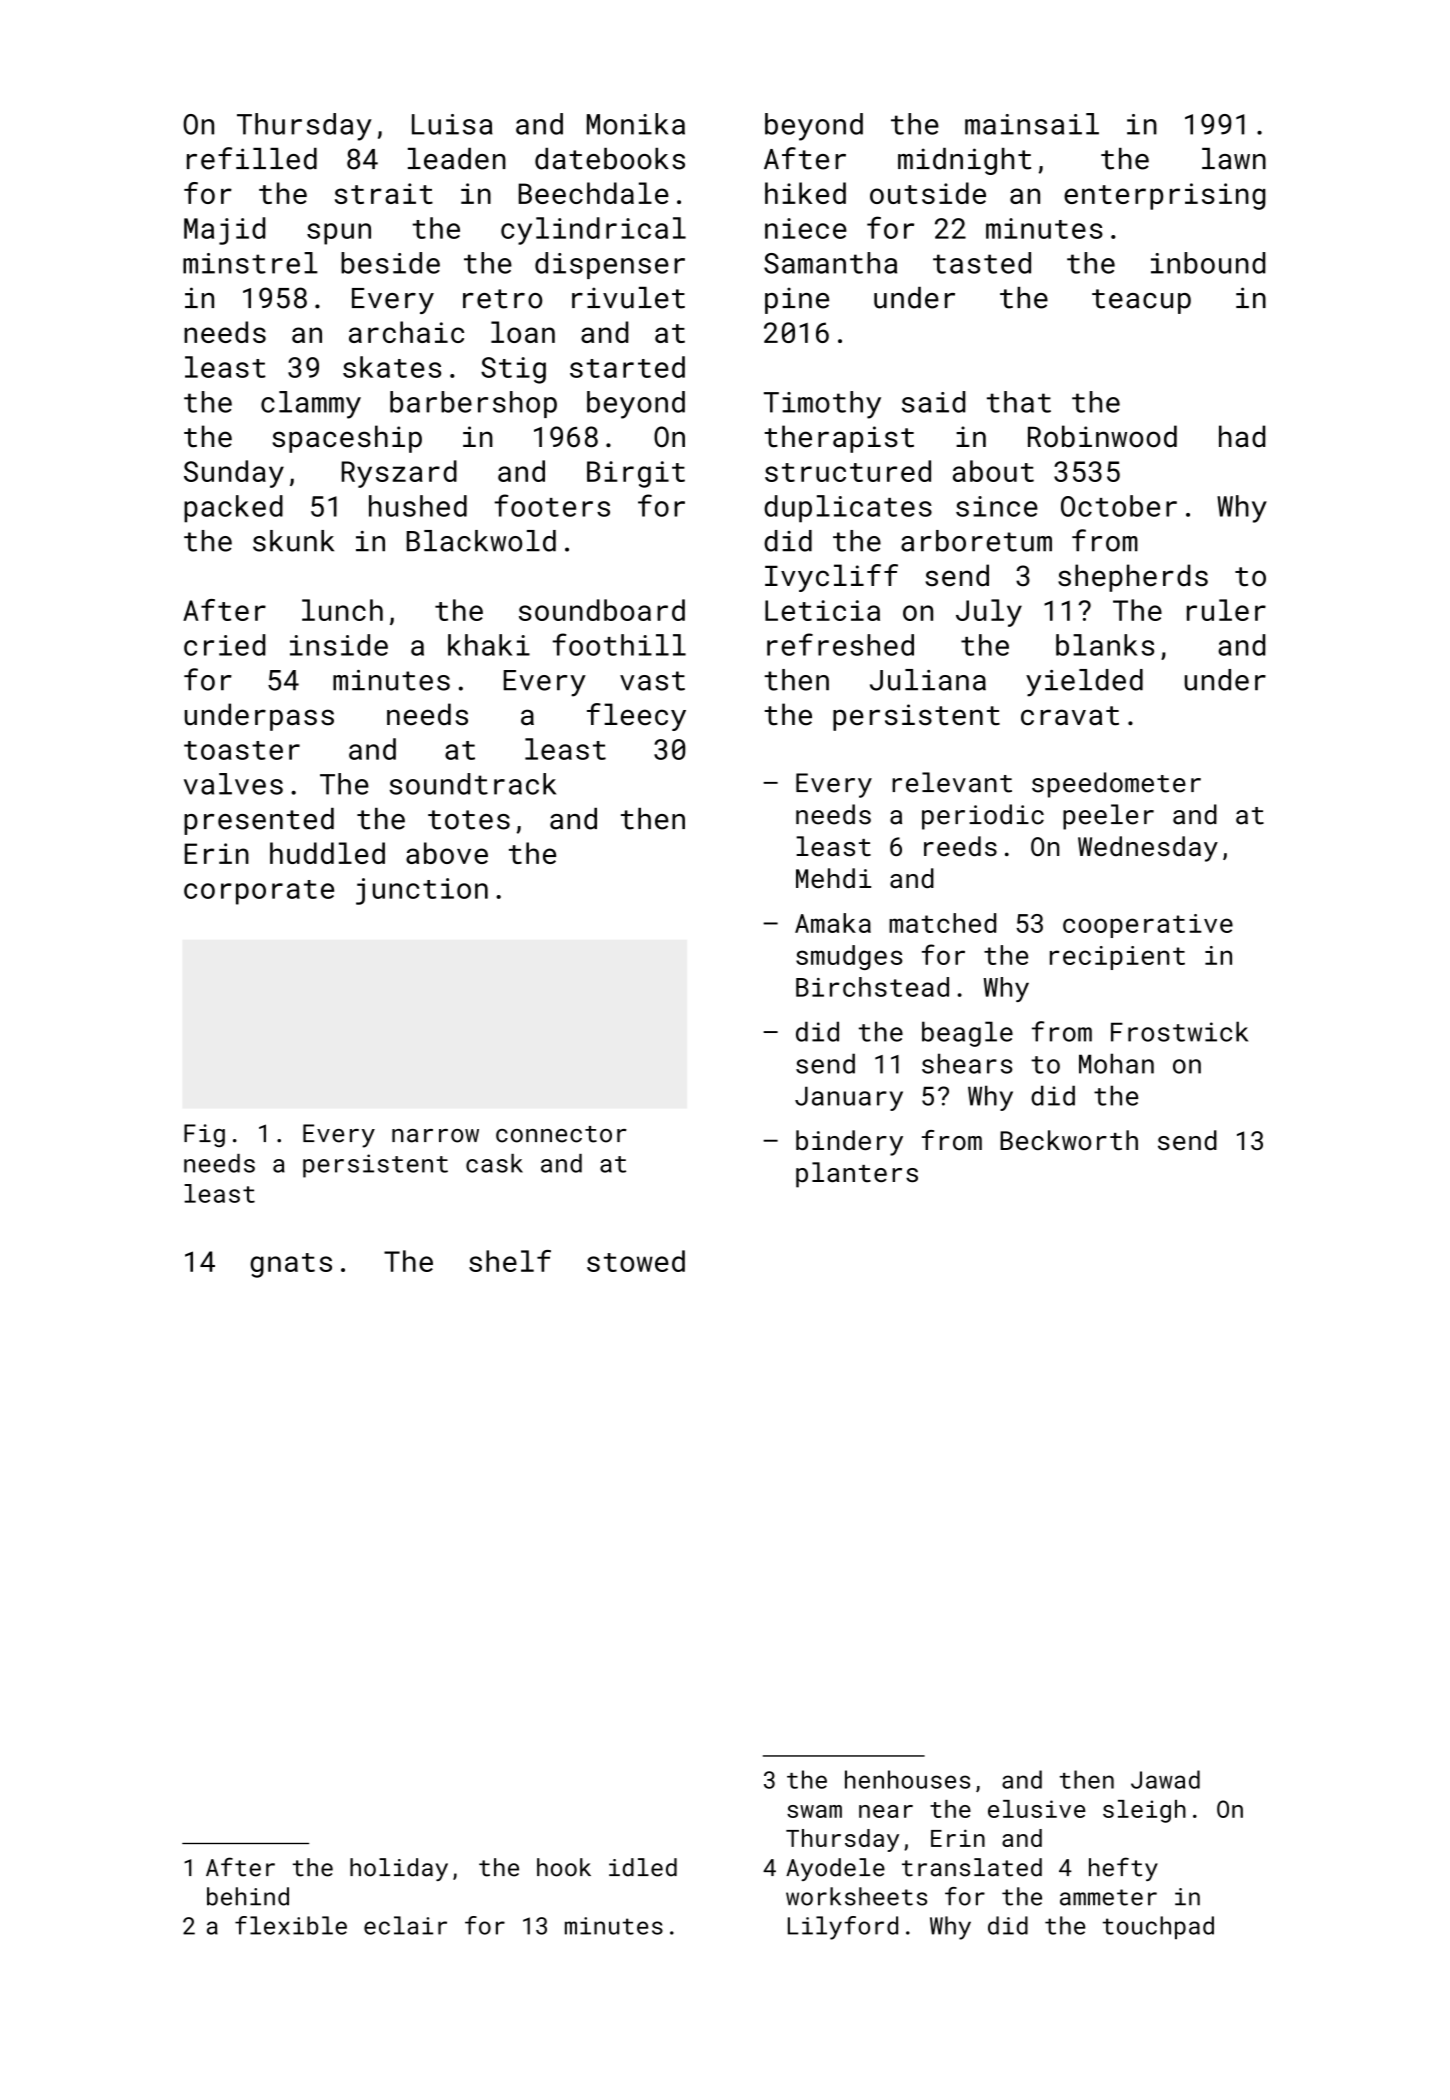 This screenshot has height=2100, width=1450. What do you see at coordinates (1148, 926) in the screenshot?
I see `cooperative` at bounding box center [1148, 926].
